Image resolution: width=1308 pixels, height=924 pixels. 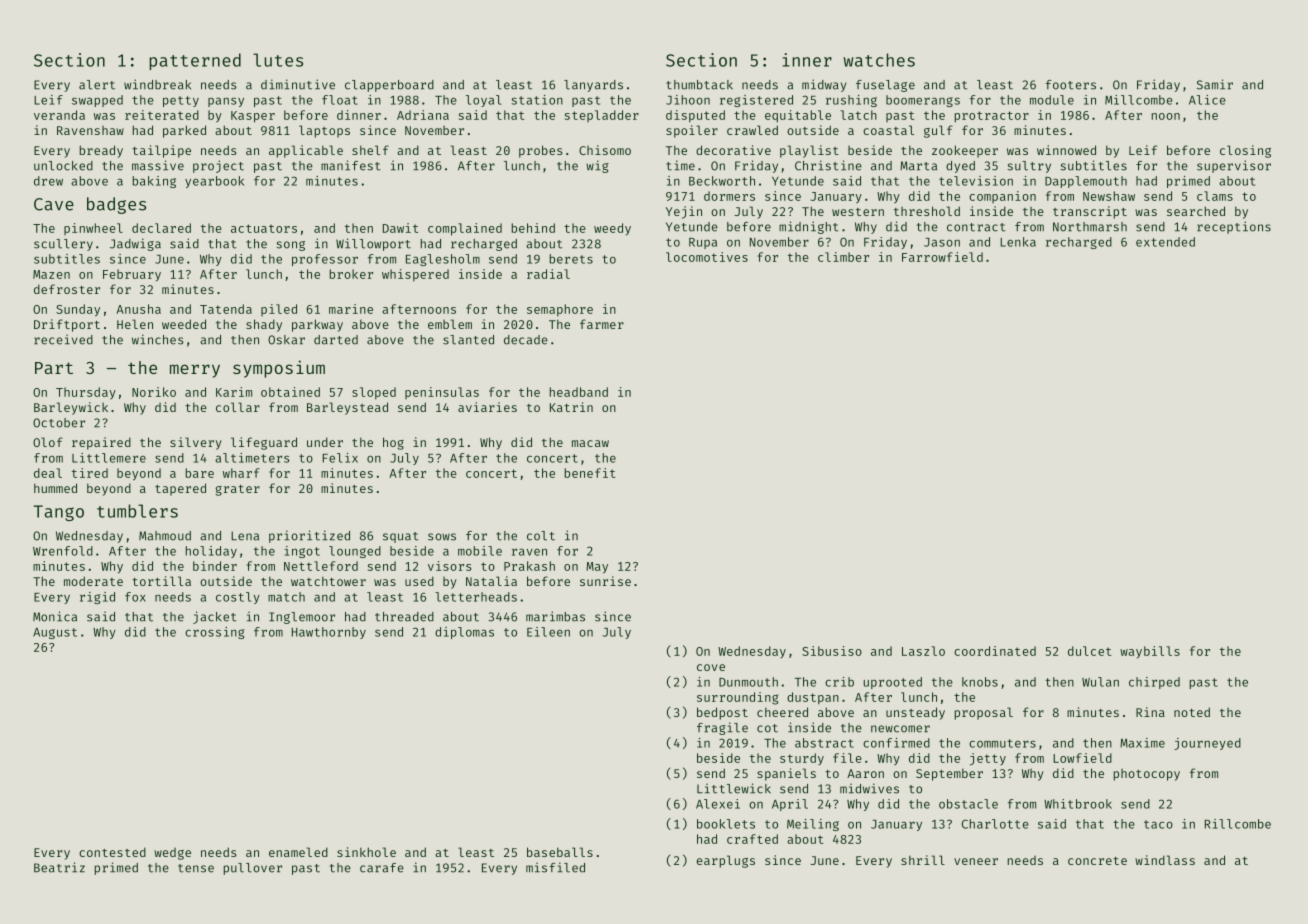 I want to click on earplugs, so click(x=726, y=861).
